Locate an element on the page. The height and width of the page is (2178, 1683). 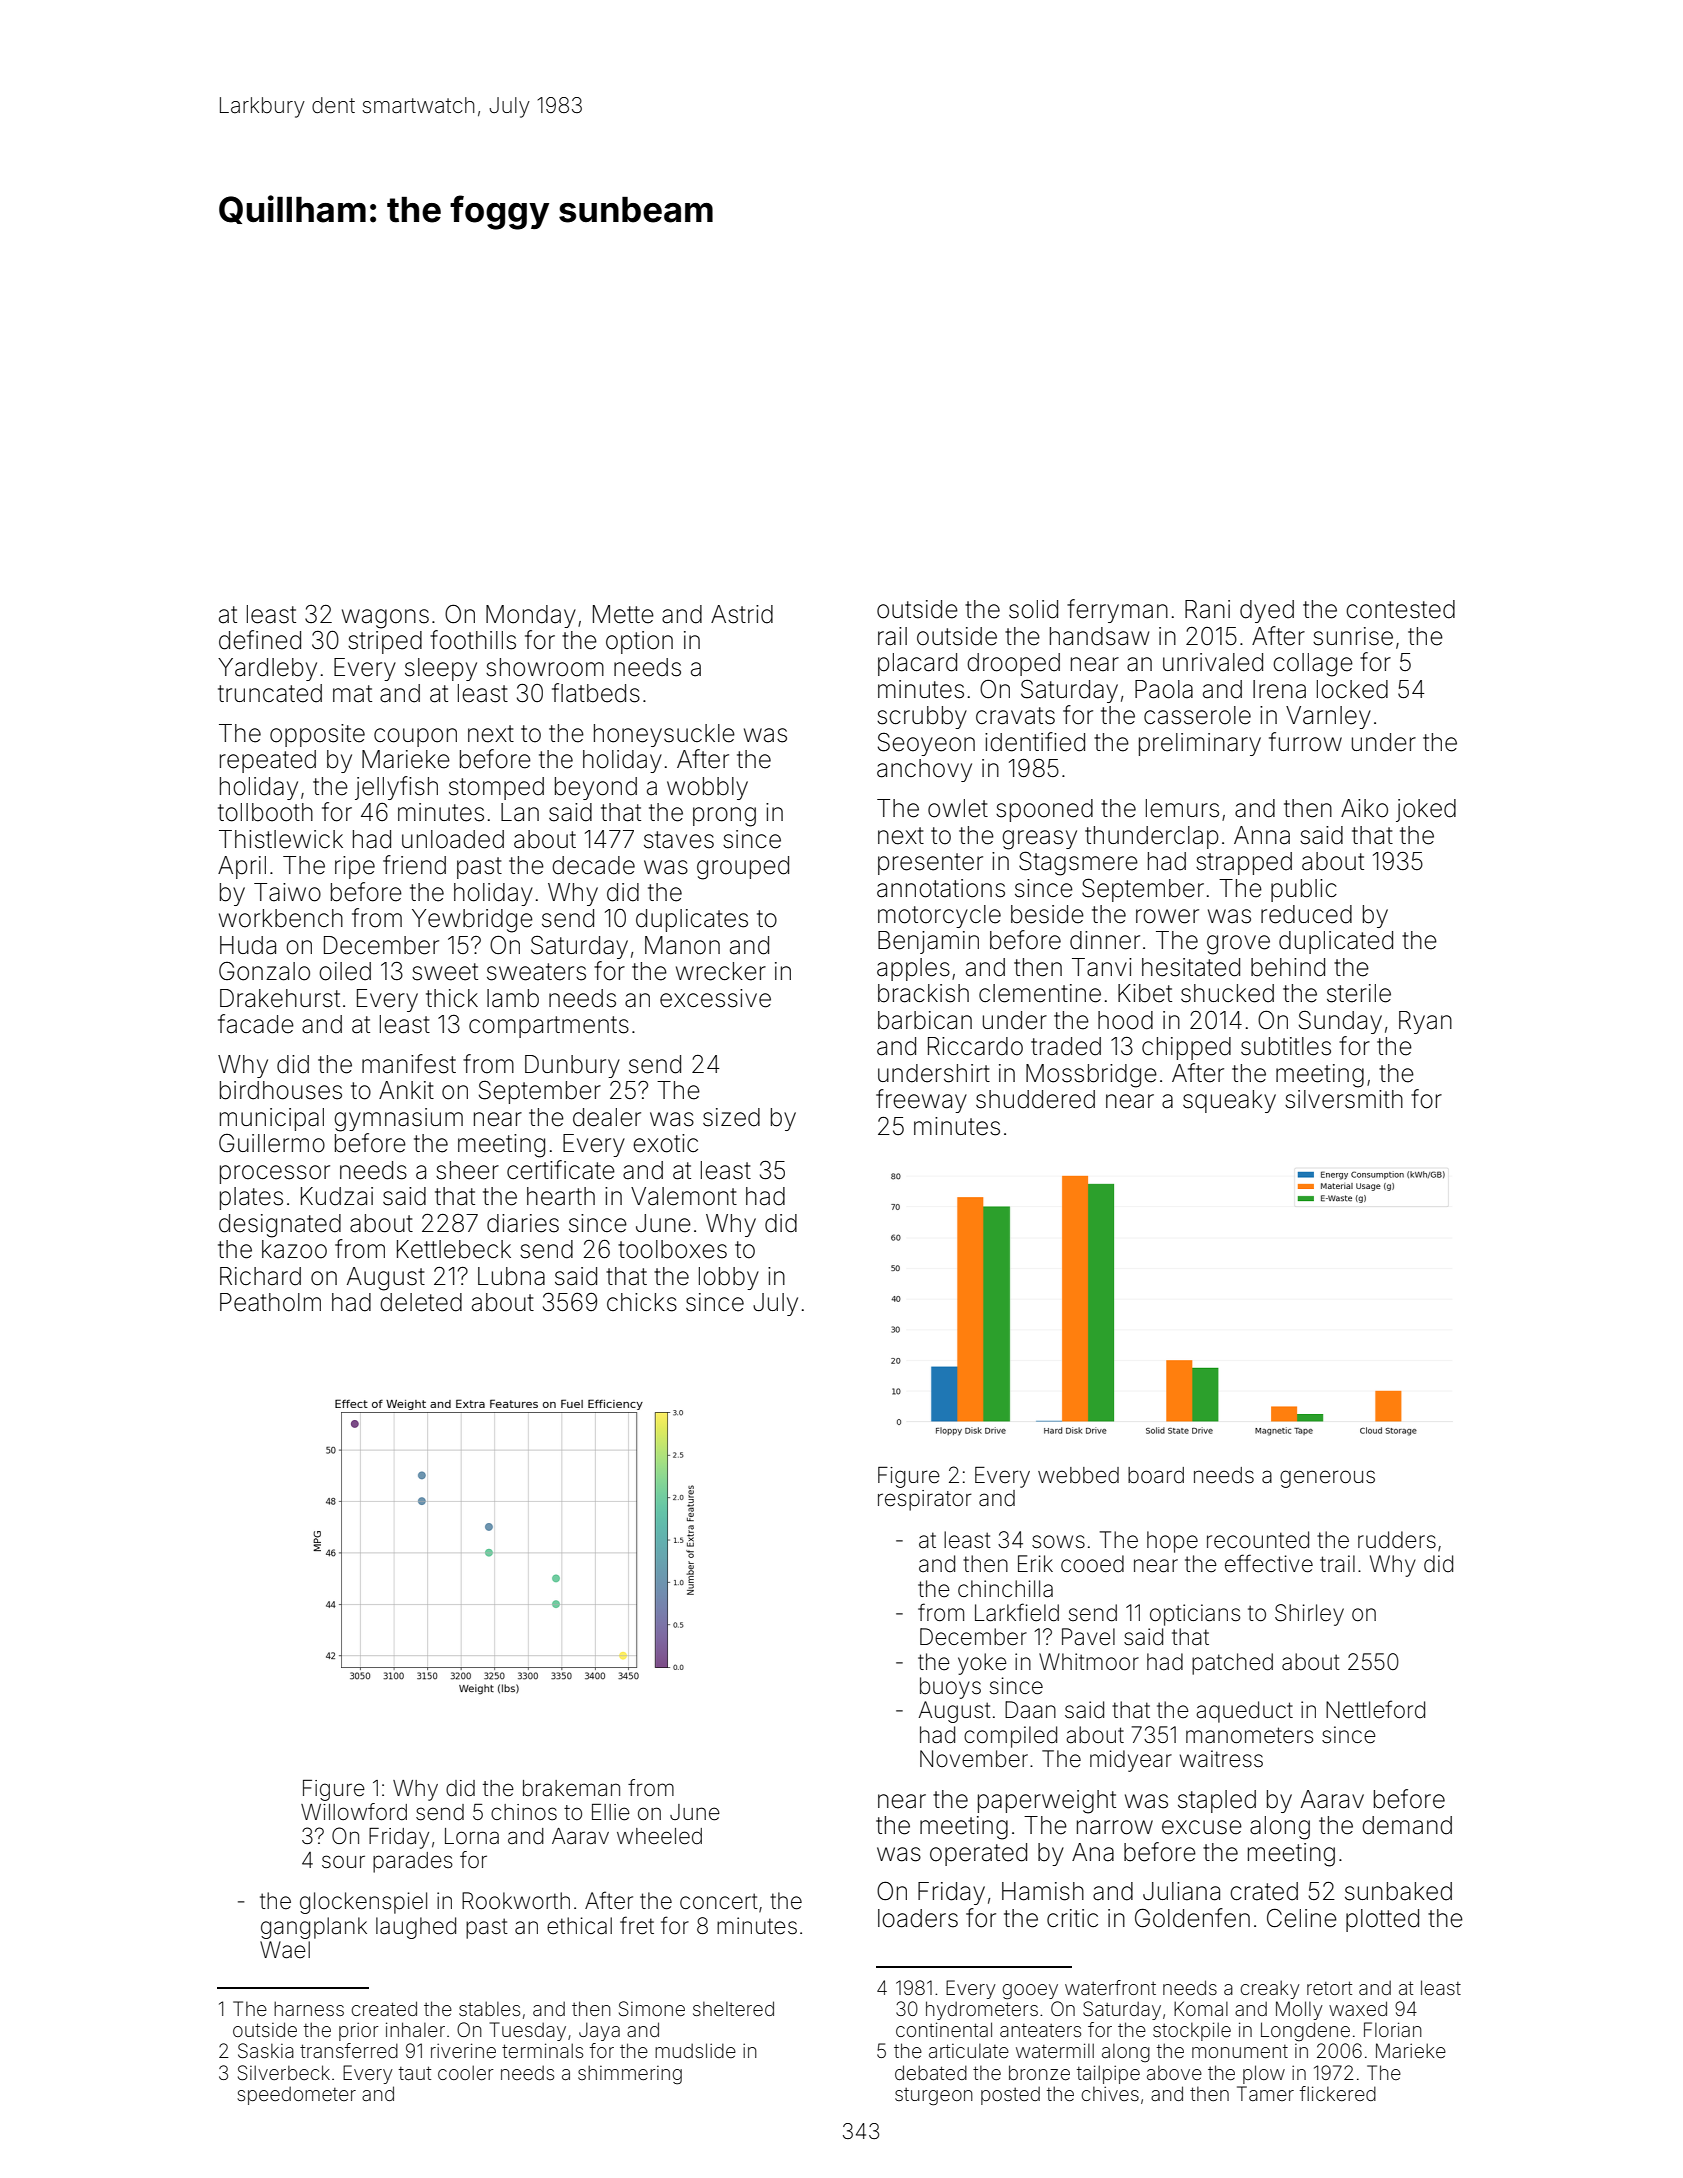
brakeman is located at coordinates (571, 1788).
